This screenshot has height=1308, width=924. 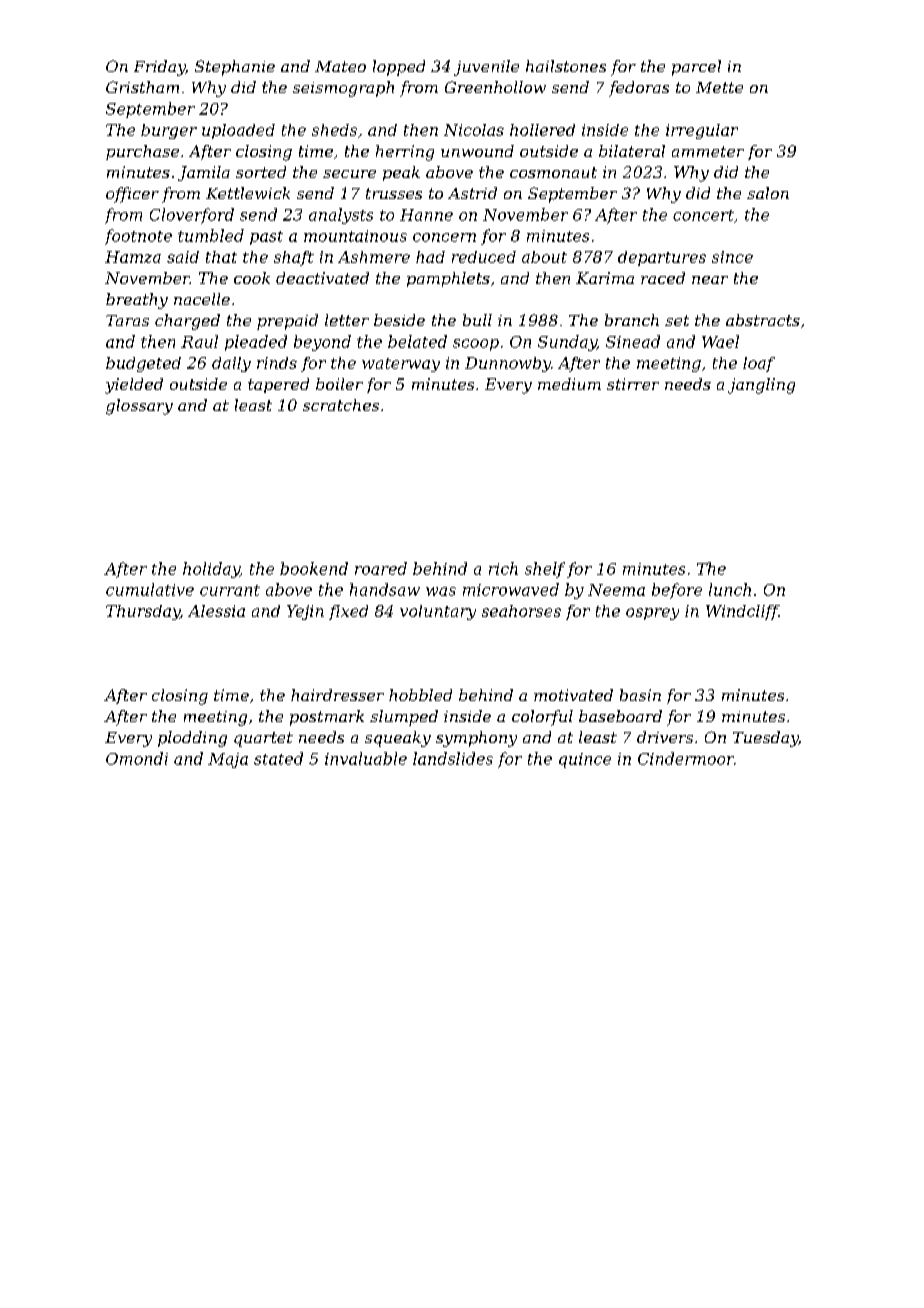 What do you see at coordinates (508, 364) in the screenshot?
I see `Dunnowby` at bounding box center [508, 364].
